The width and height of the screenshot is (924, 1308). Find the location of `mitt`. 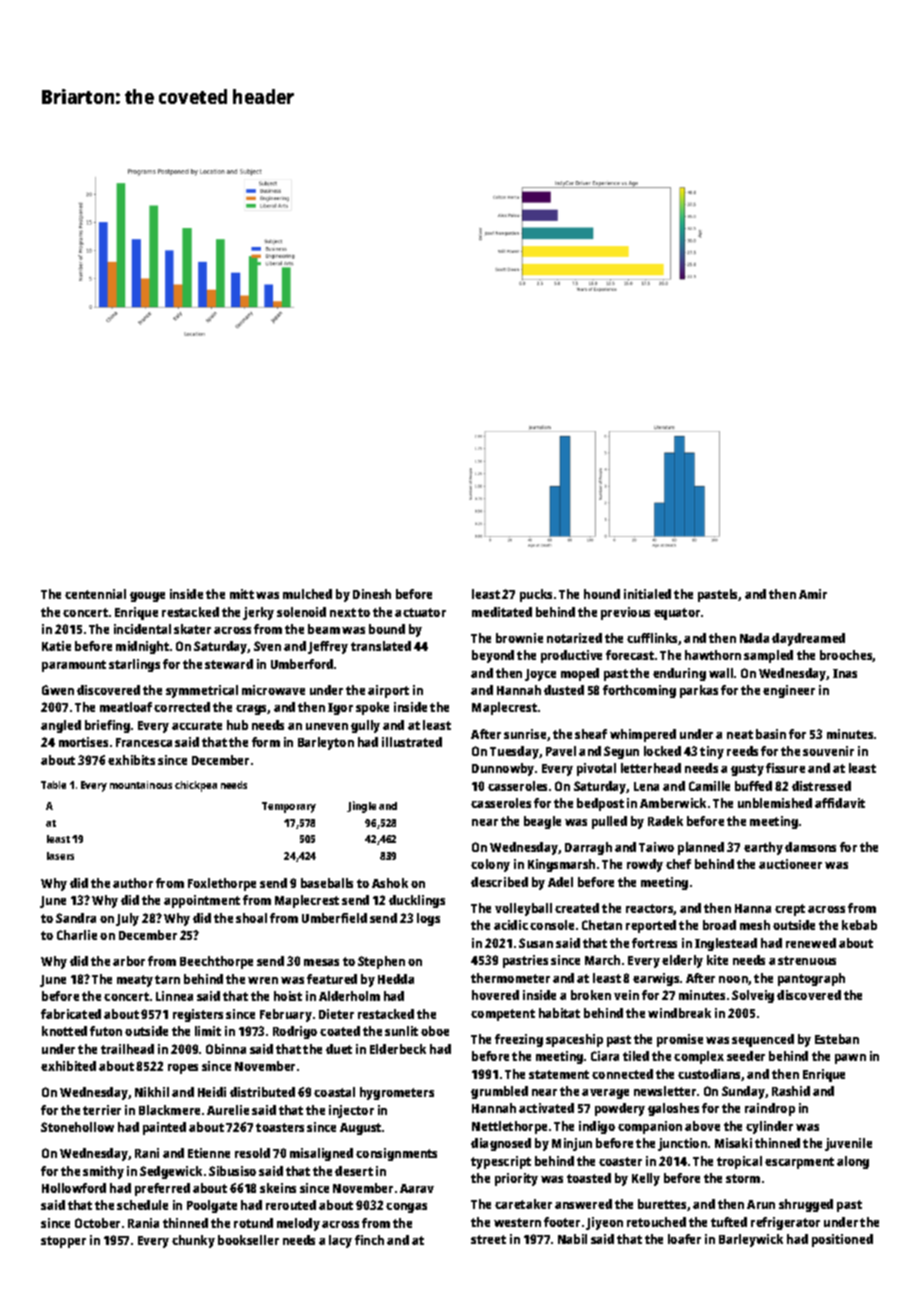

mitt is located at coordinates (242, 594).
